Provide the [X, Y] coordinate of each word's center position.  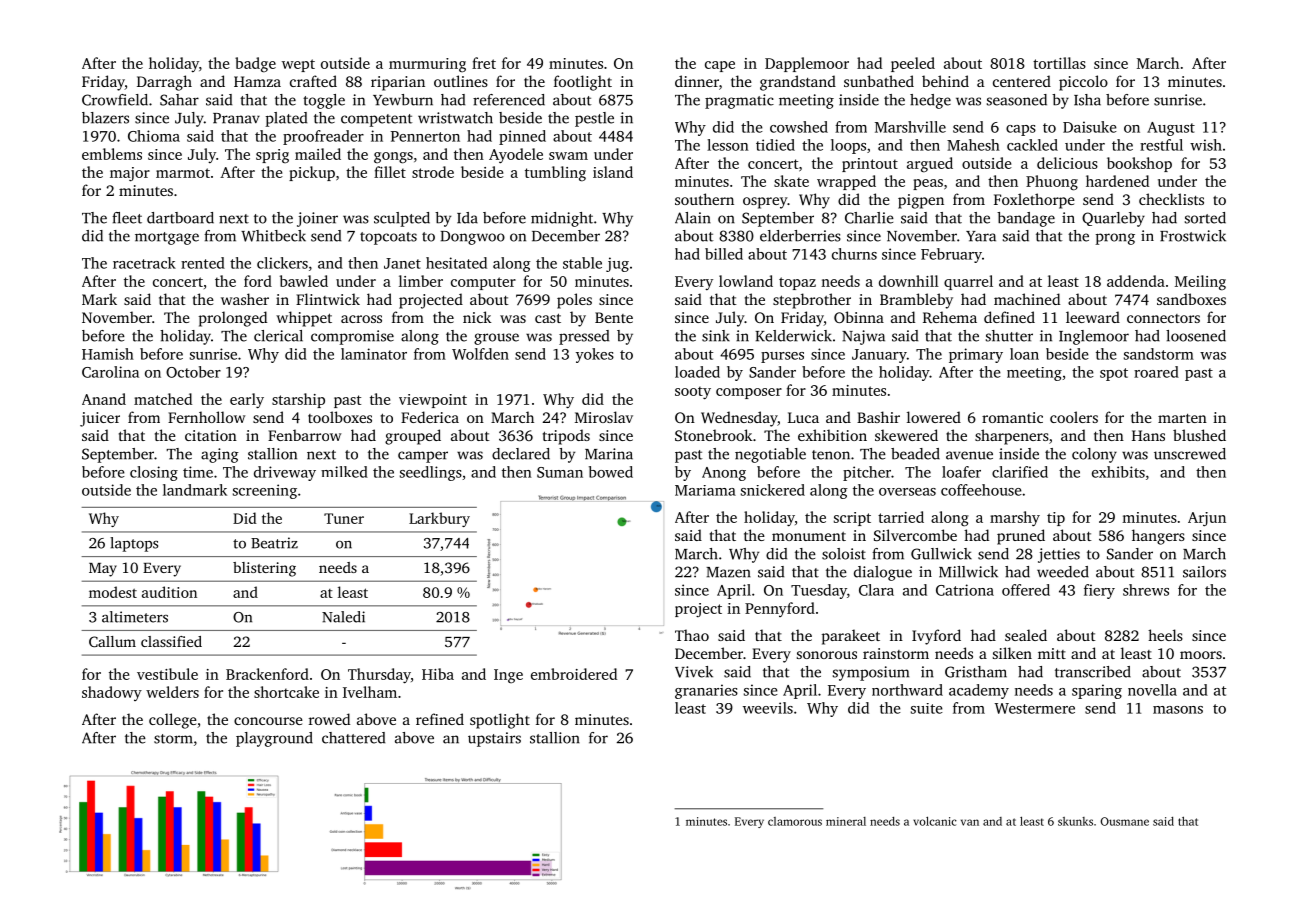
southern [704, 199]
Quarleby [1113, 219]
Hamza [257, 81]
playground [274, 739]
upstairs [494, 739]
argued [930, 165]
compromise [352, 337]
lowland [746, 281]
